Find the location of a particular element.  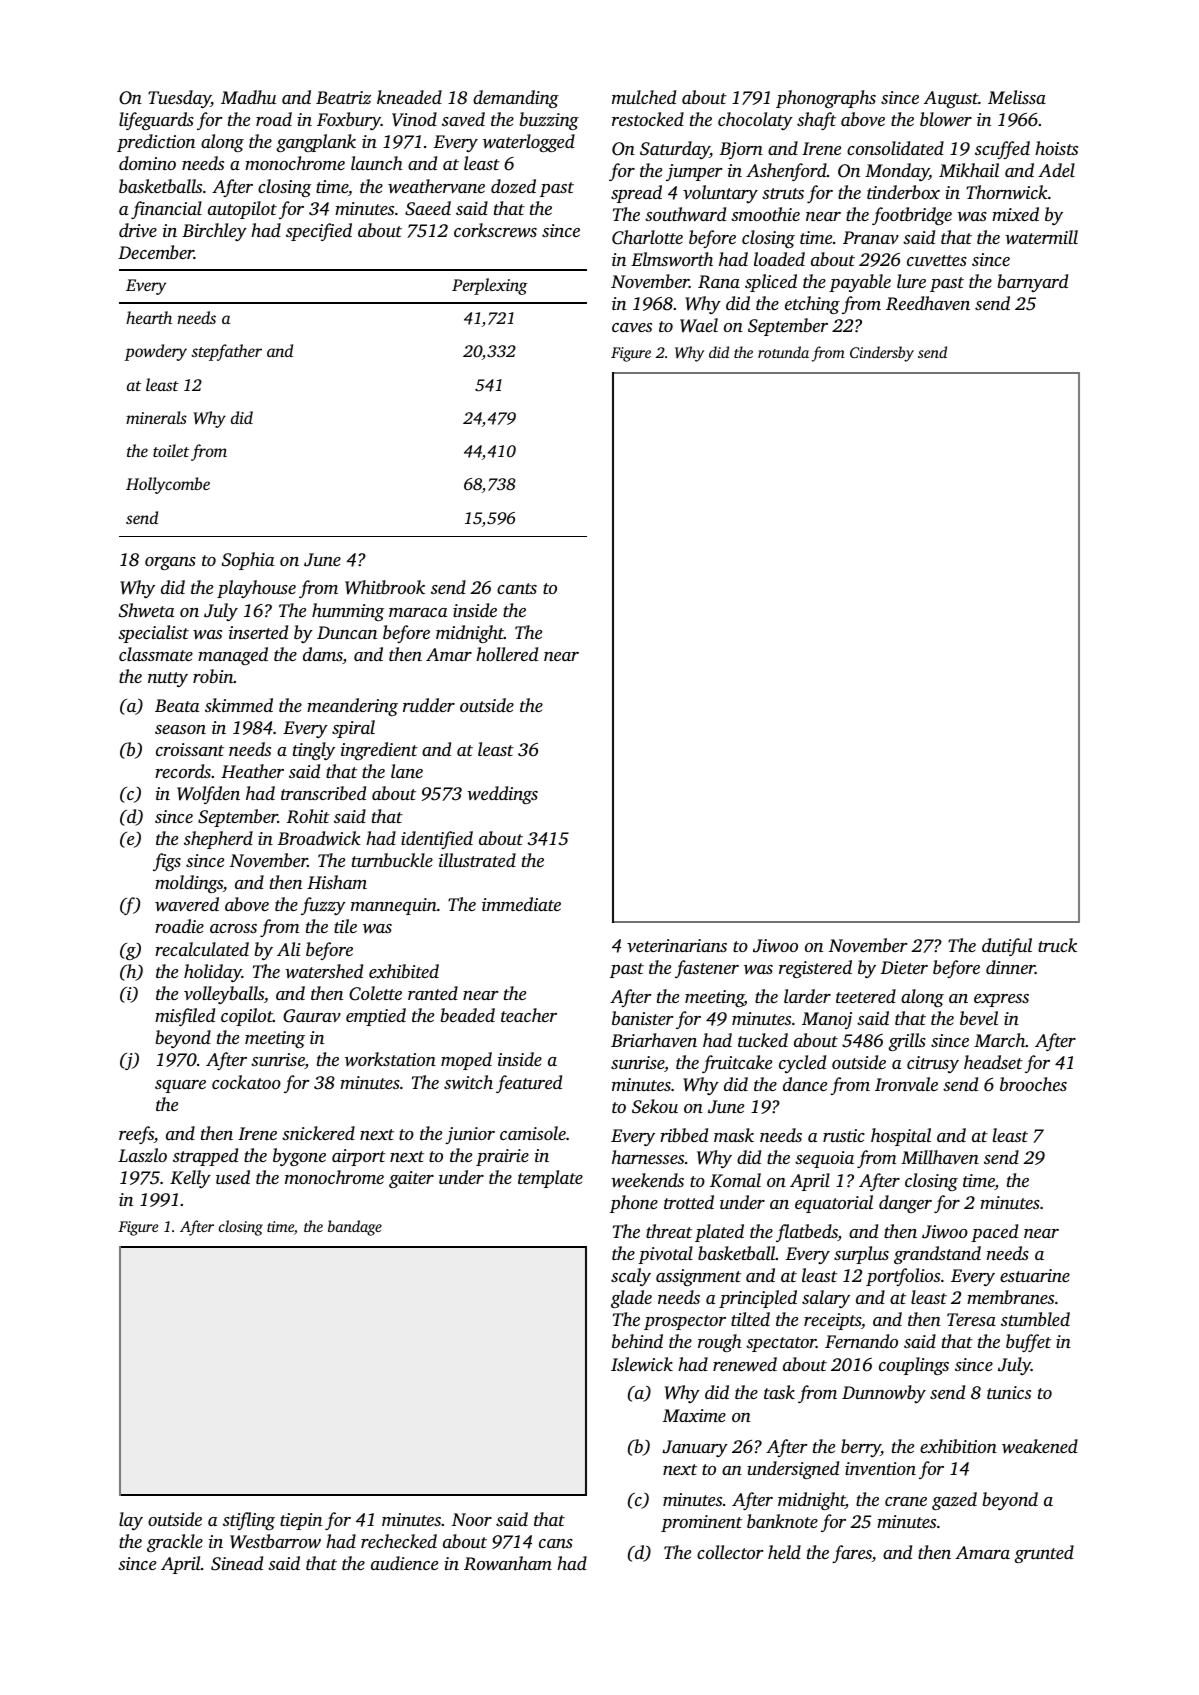

organs is located at coordinates (170, 563).
